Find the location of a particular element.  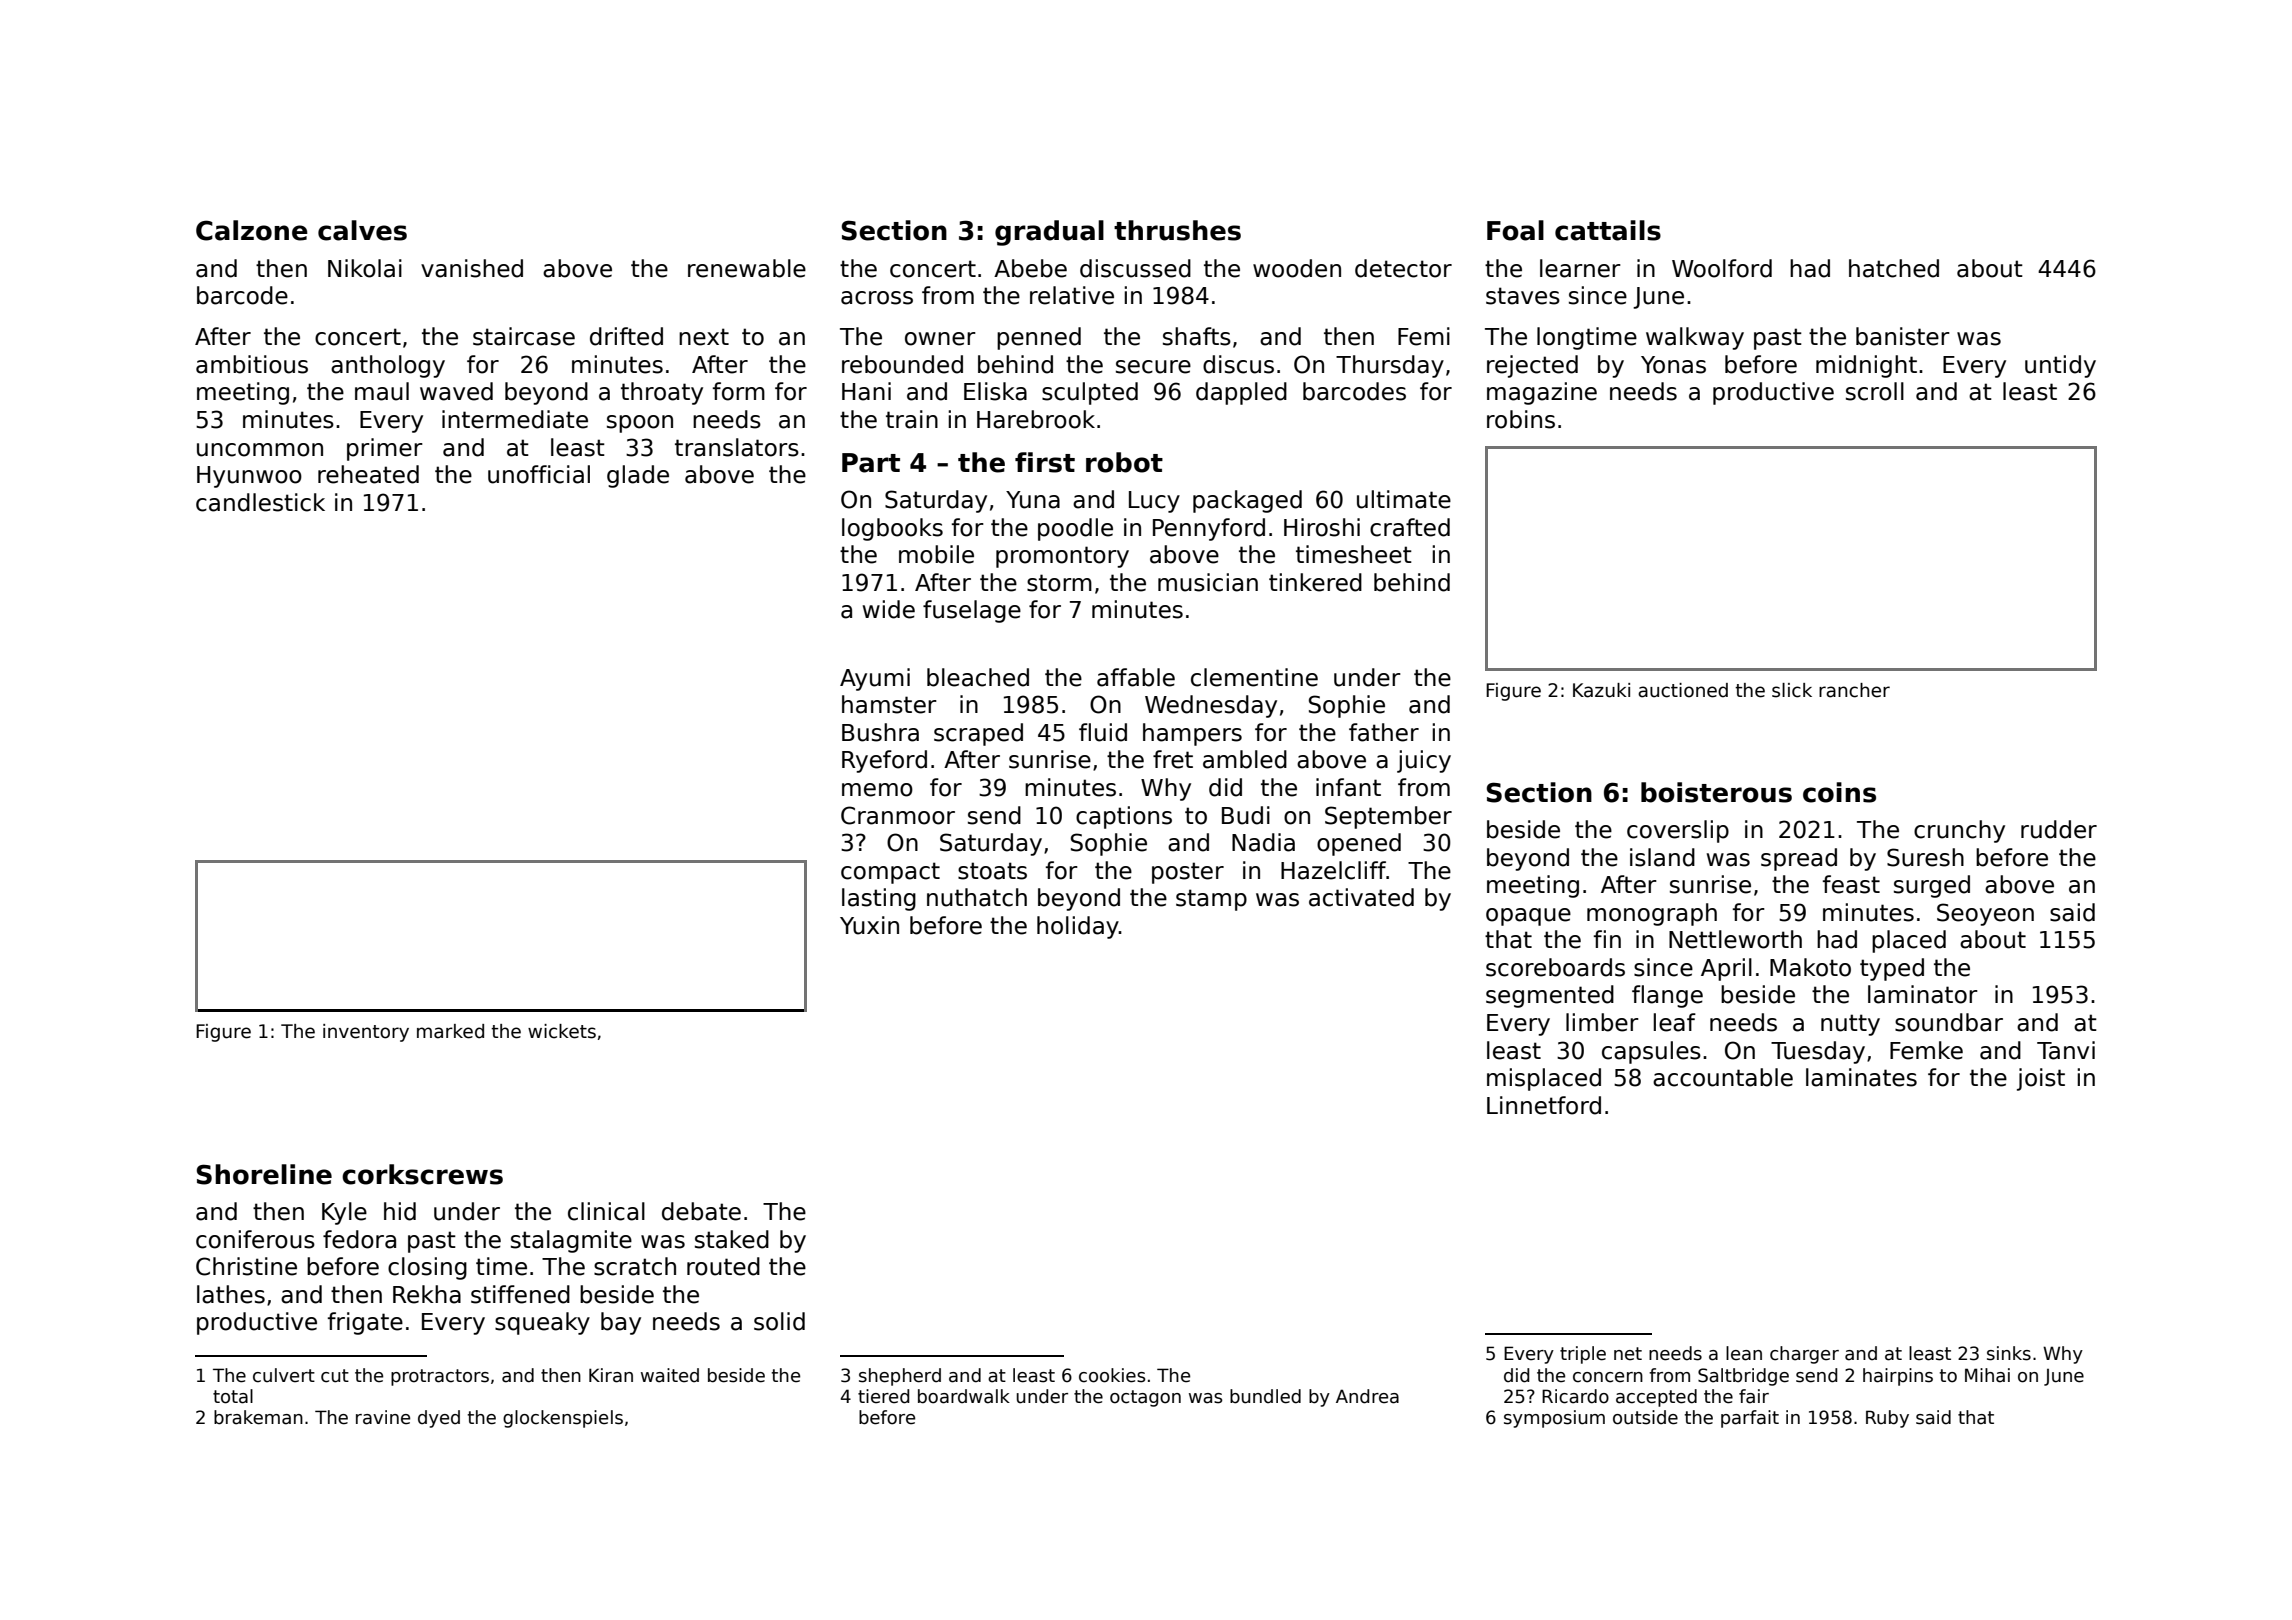

hatched is located at coordinates (1894, 268).
